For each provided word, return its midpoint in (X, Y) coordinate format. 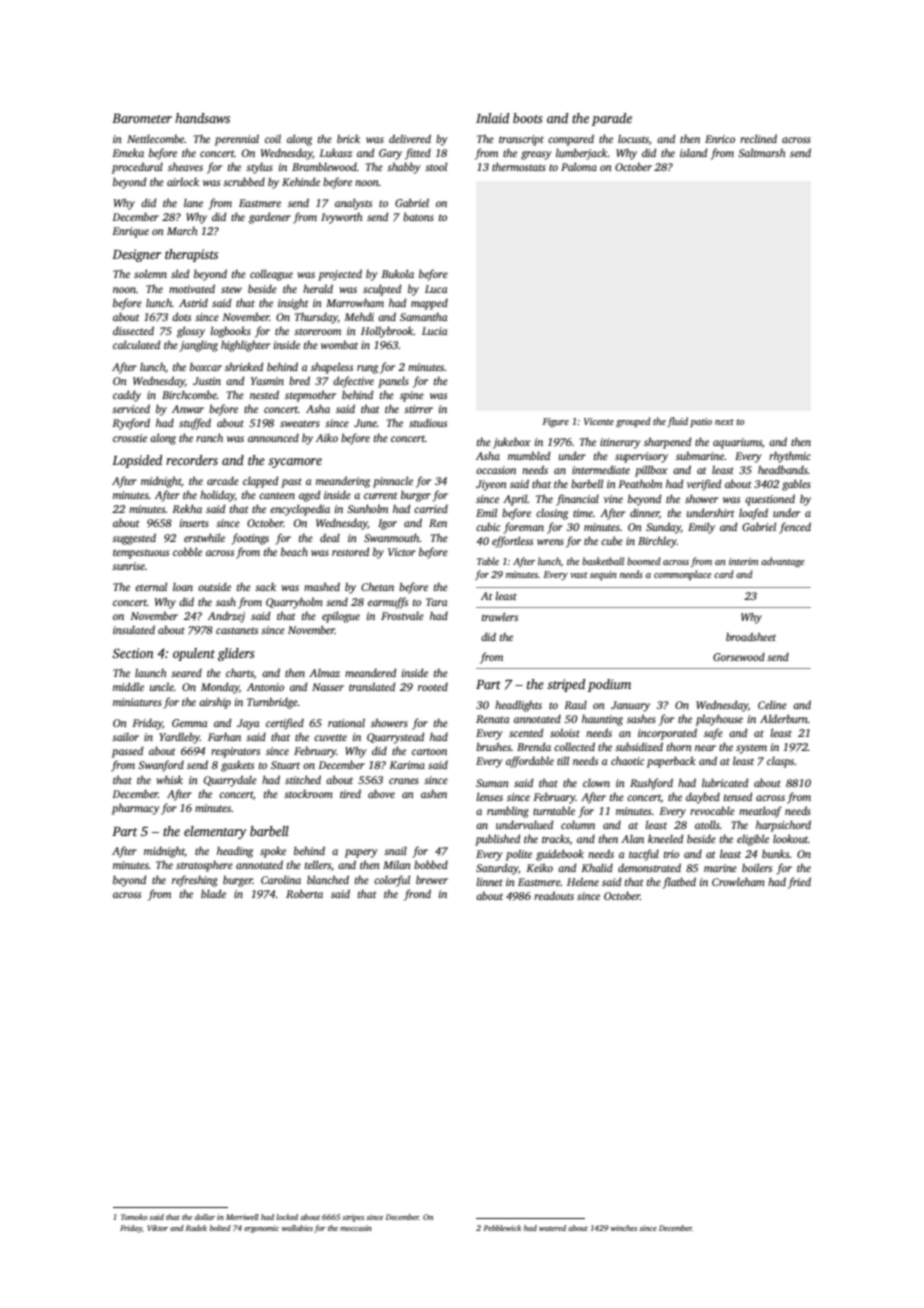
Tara (436, 602)
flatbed (679, 883)
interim (743, 561)
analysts (353, 204)
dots (181, 316)
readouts (554, 895)
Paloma (579, 166)
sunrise (128, 566)
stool (436, 166)
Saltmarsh (762, 152)
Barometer (142, 118)
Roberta (304, 893)
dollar (205, 1217)
